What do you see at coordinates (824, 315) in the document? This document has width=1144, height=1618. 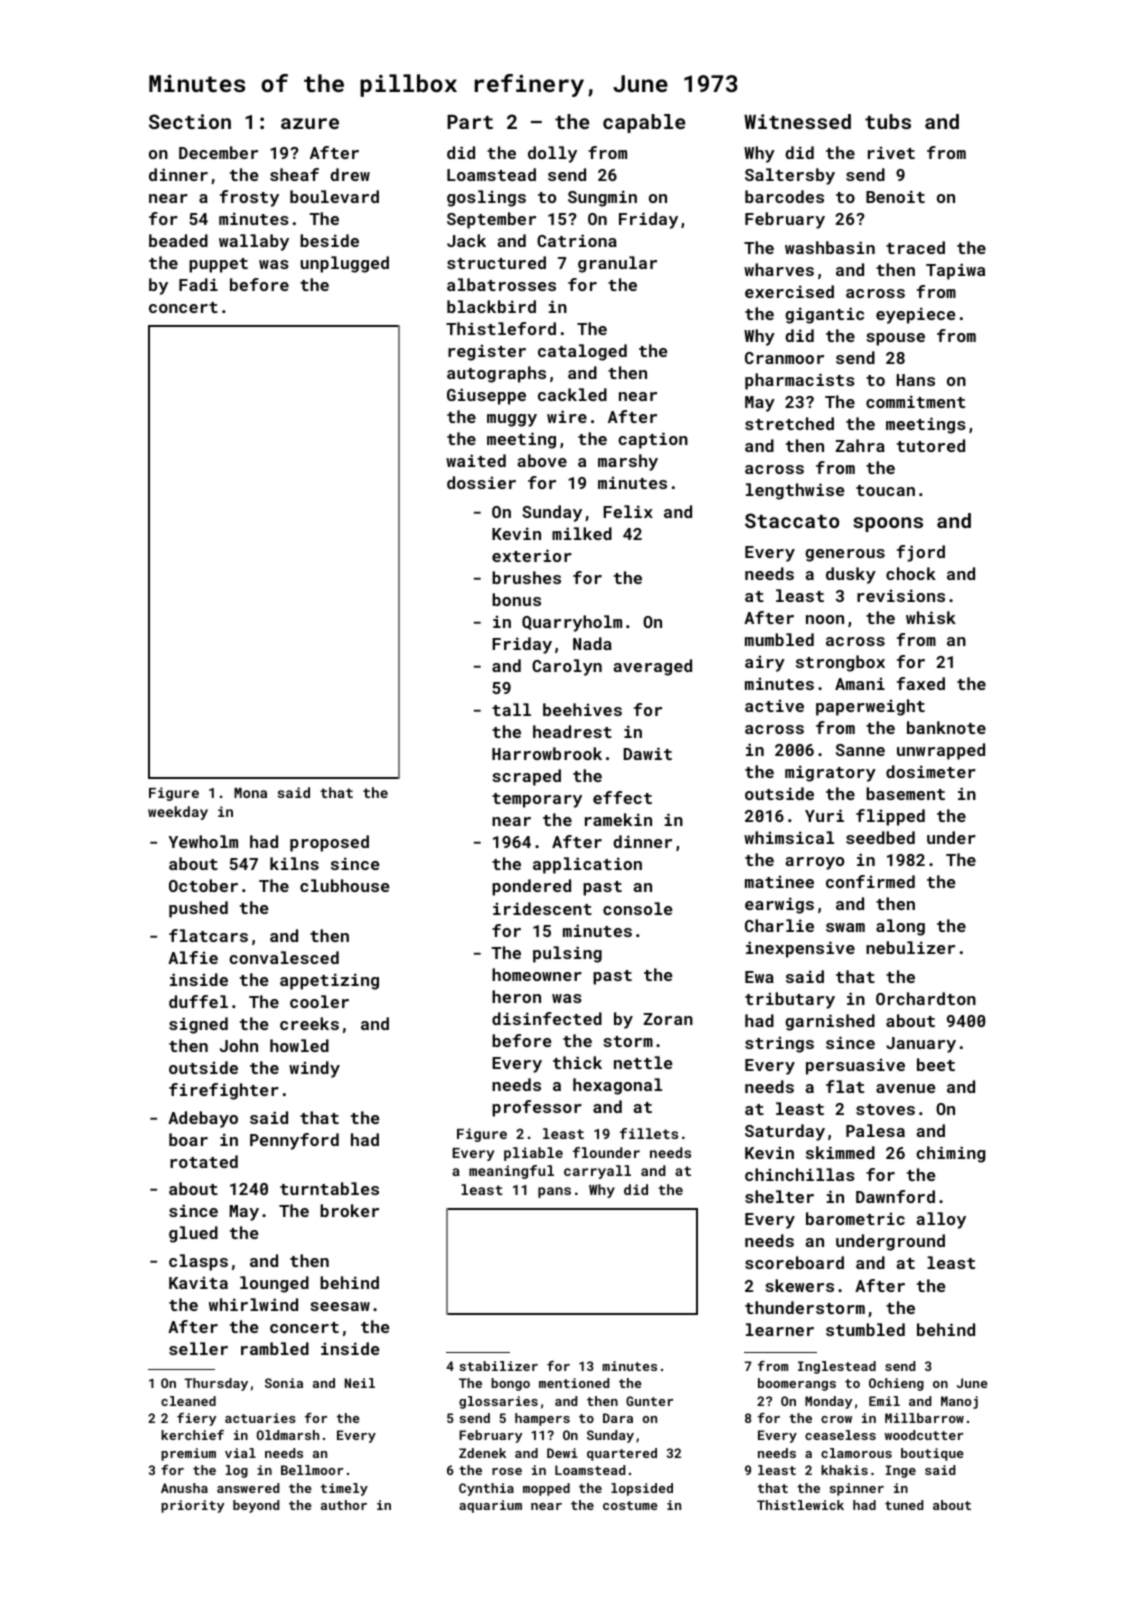 I see `gigantic` at bounding box center [824, 315].
